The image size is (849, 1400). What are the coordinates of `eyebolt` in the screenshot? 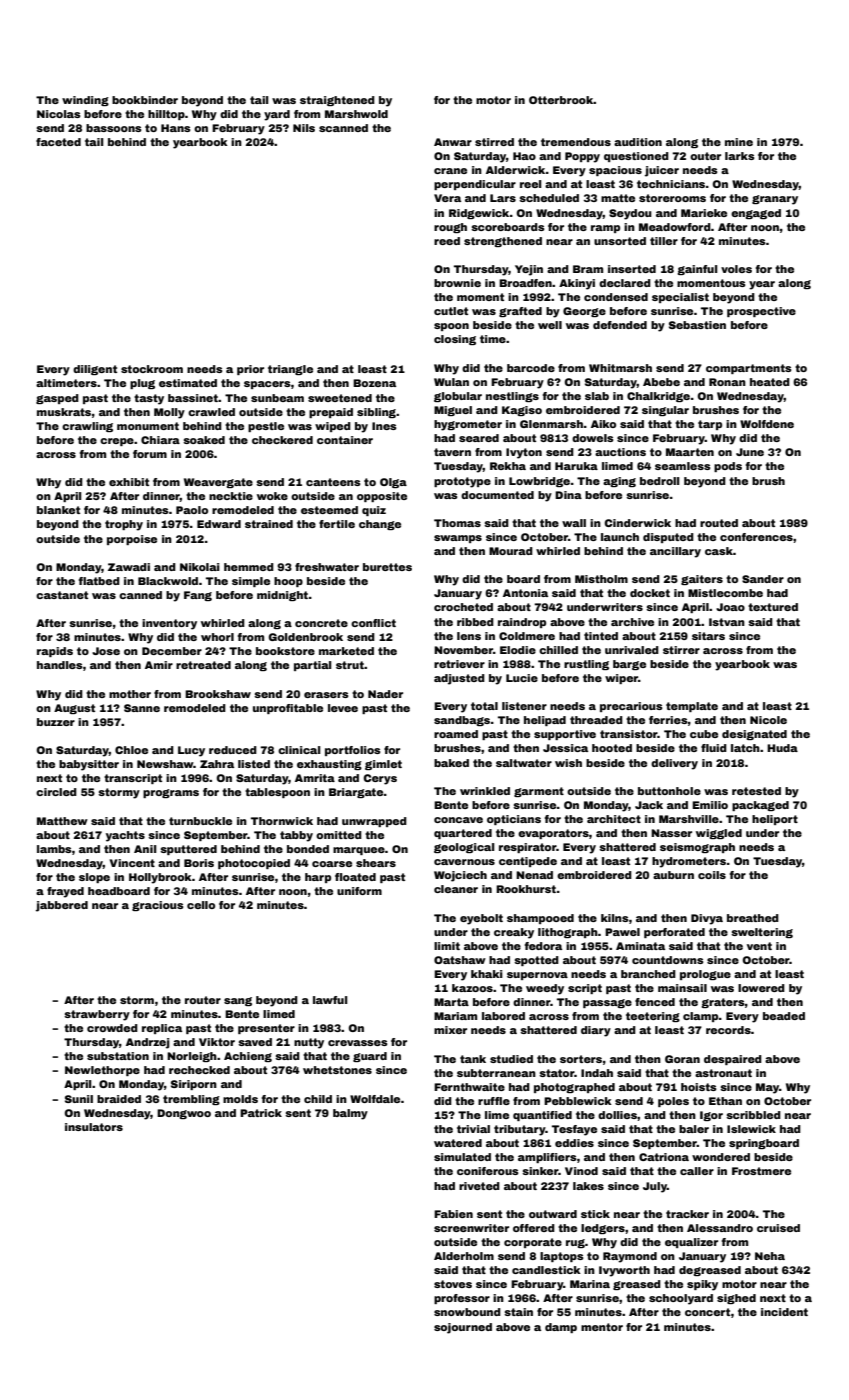 It's located at (481, 919).
